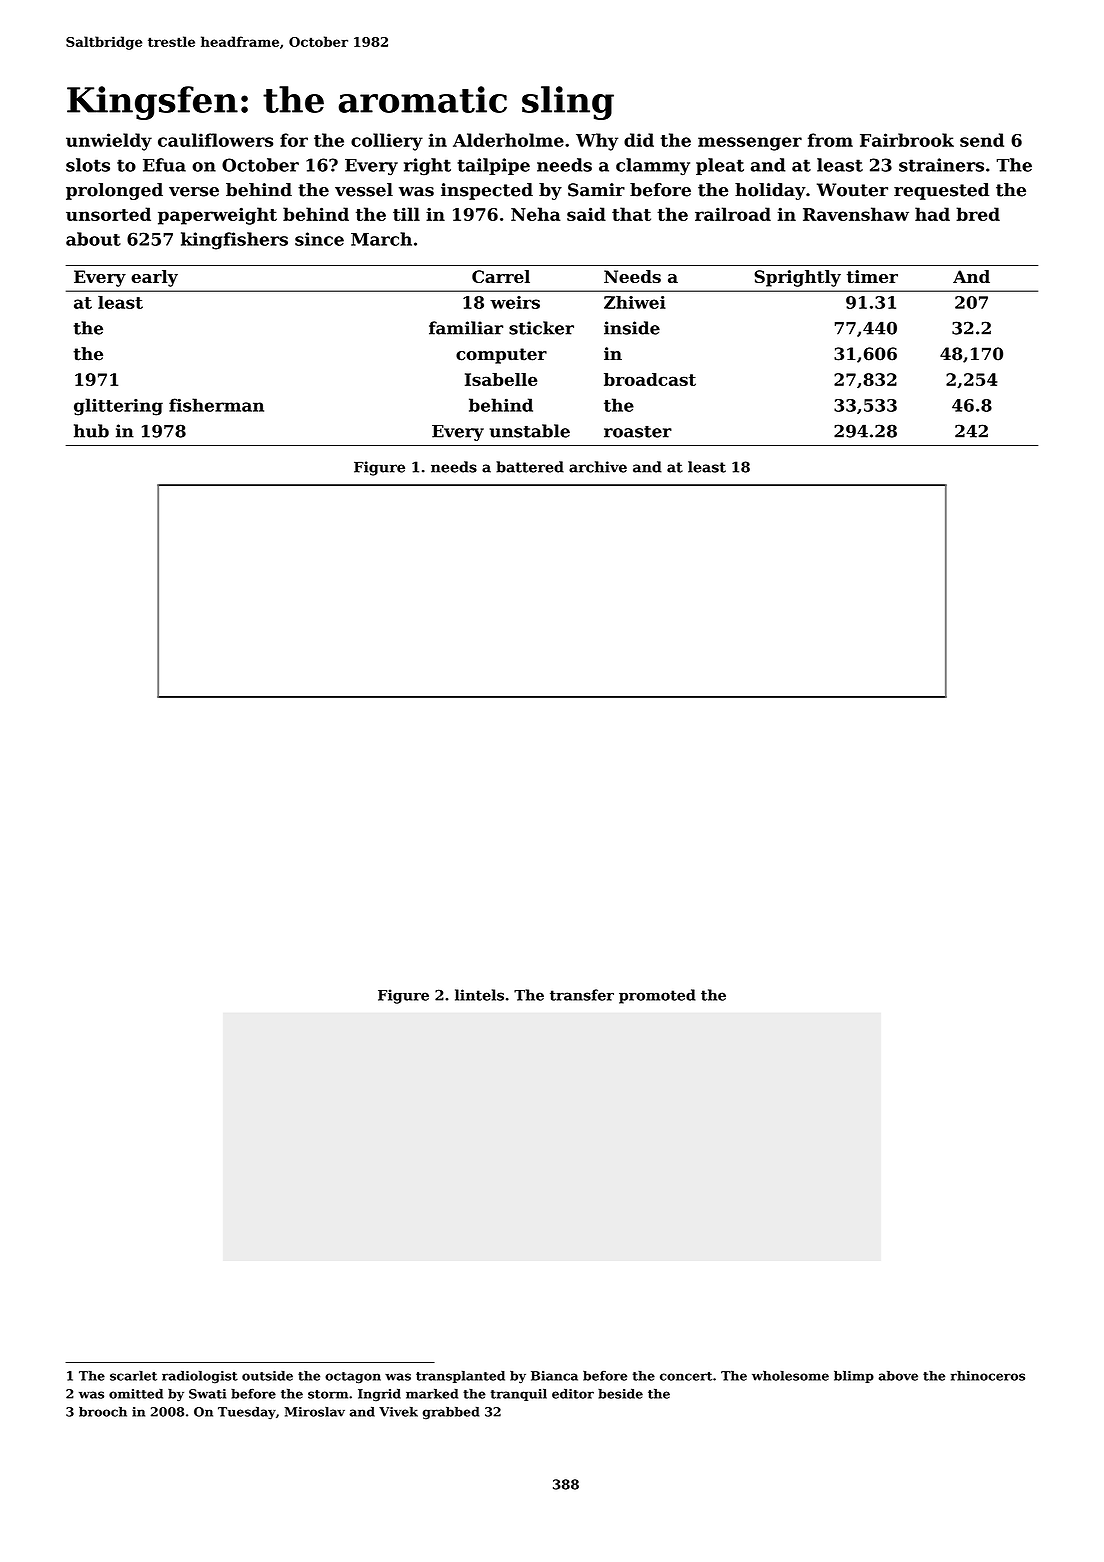  Describe the element at coordinates (638, 432) in the screenshot. I see `roaster` at that location.
